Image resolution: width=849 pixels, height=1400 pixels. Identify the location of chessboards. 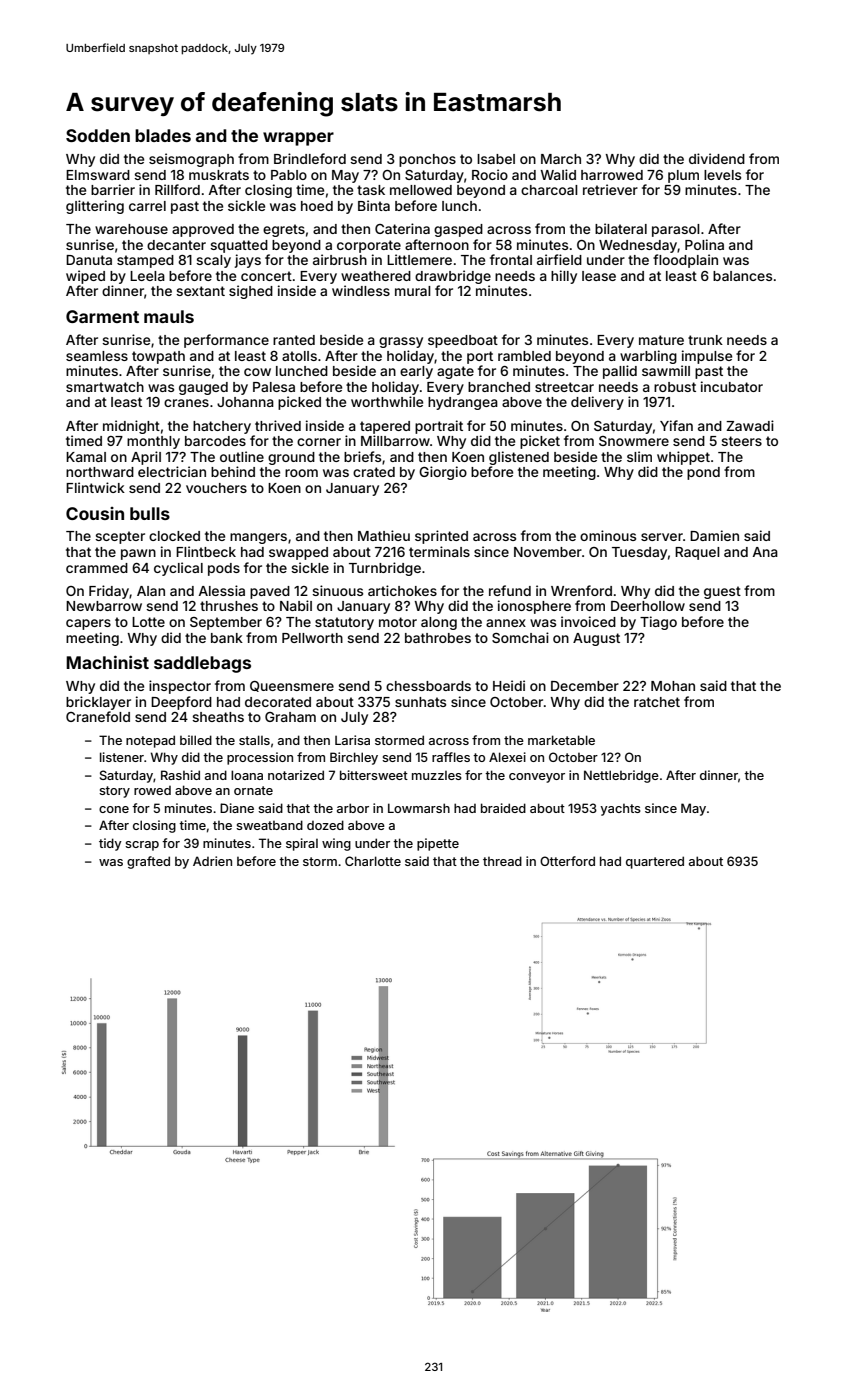
(428, 686).
